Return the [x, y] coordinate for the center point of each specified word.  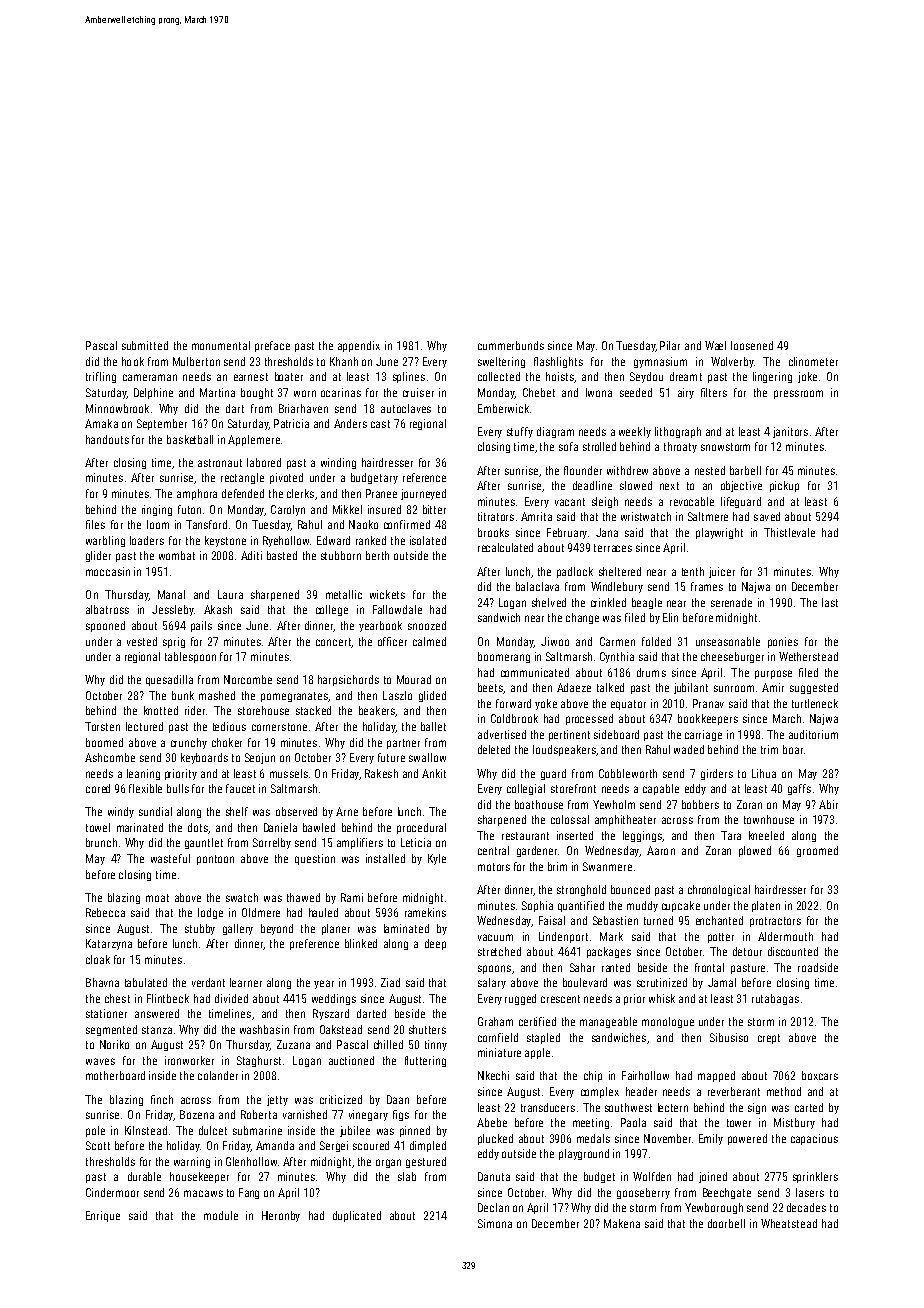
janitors [790, 432]
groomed [817, 851]
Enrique [103, 1216]
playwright [719, 533]
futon [189, 509]
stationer [106, 1013]
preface [272, 346]
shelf [237, 811]
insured [384, 509]
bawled [319, 827]
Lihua [764, 773]
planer [336, 929]
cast [380, 424]
